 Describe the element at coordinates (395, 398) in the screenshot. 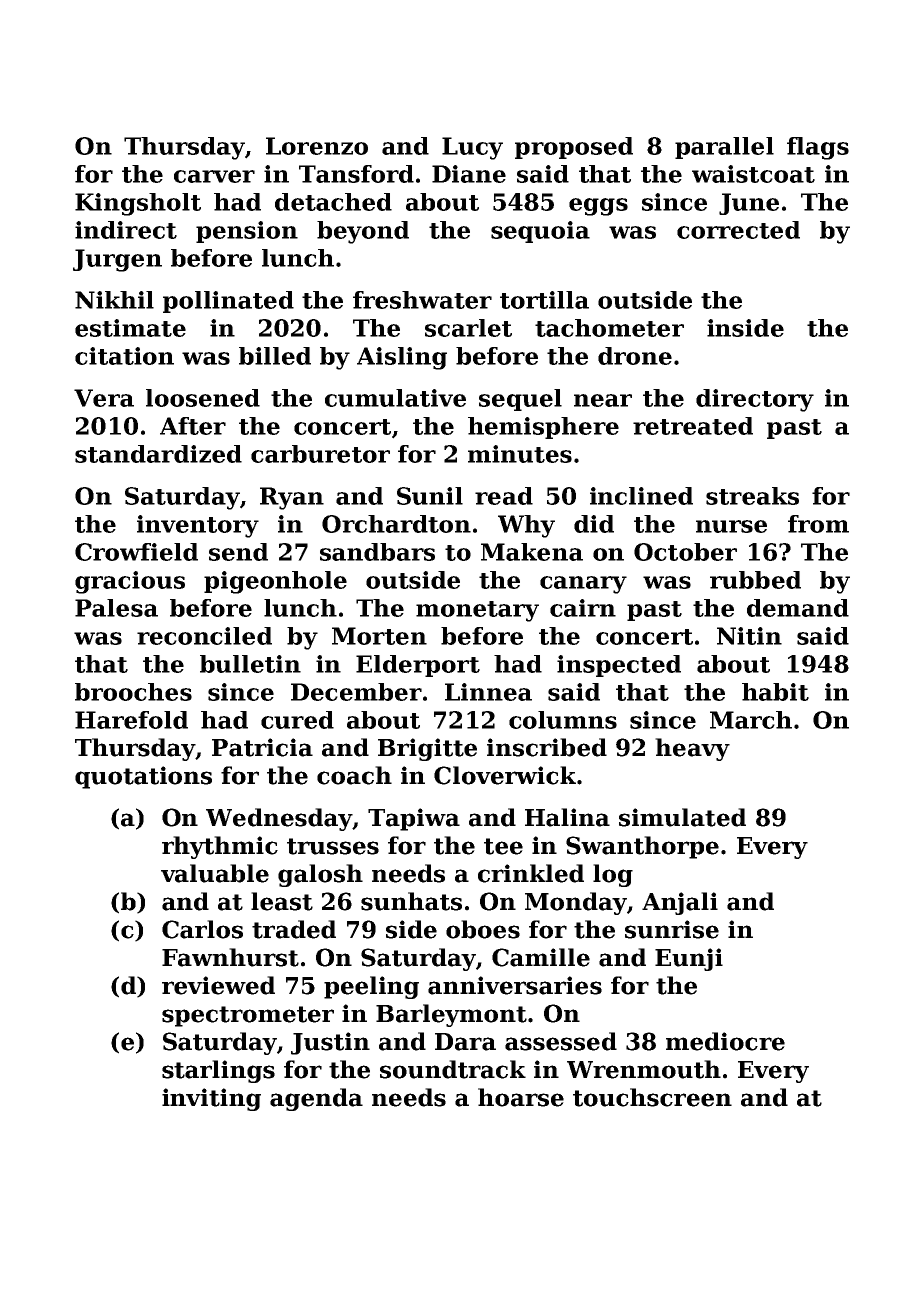

I see `cumulative` at that location.
